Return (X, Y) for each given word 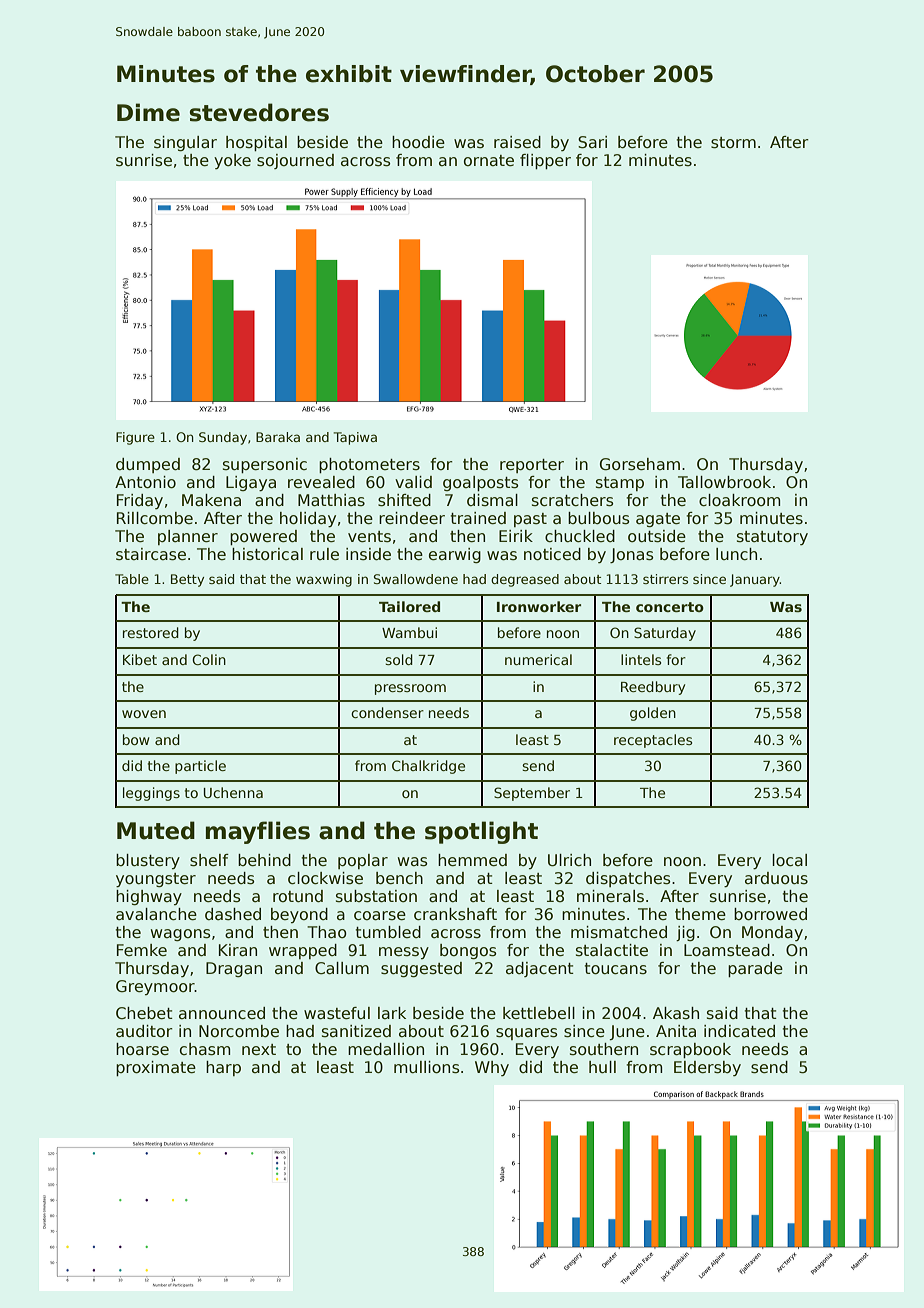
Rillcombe (155, 518)
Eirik (516, 536)
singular (185, 143)
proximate (156, 1068)
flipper (545, 161)
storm (733, 143)
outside (657, 536)
